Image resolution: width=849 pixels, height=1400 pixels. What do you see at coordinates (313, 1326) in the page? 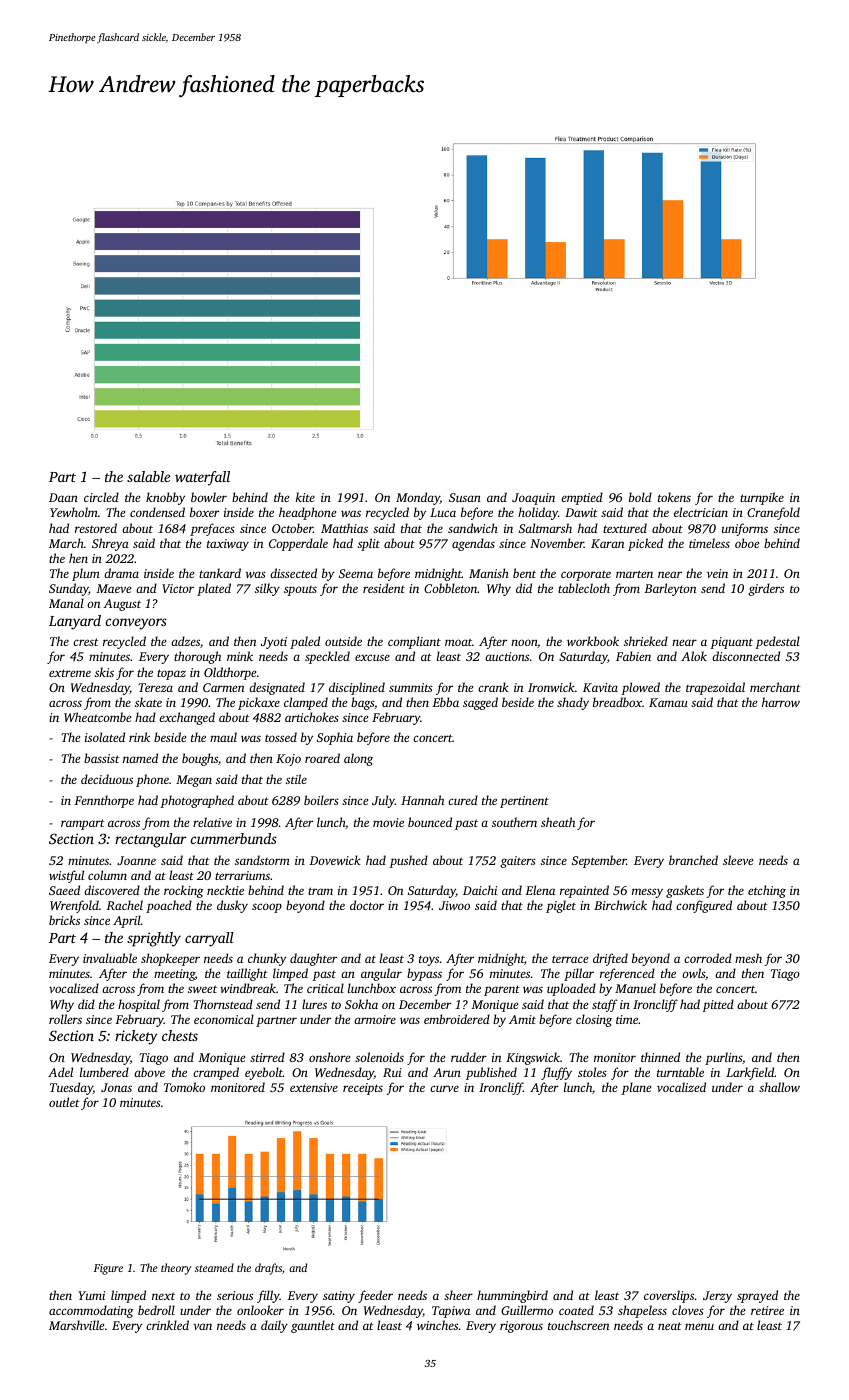
I see `gauntlet` at bounding box center [313, 1326].
